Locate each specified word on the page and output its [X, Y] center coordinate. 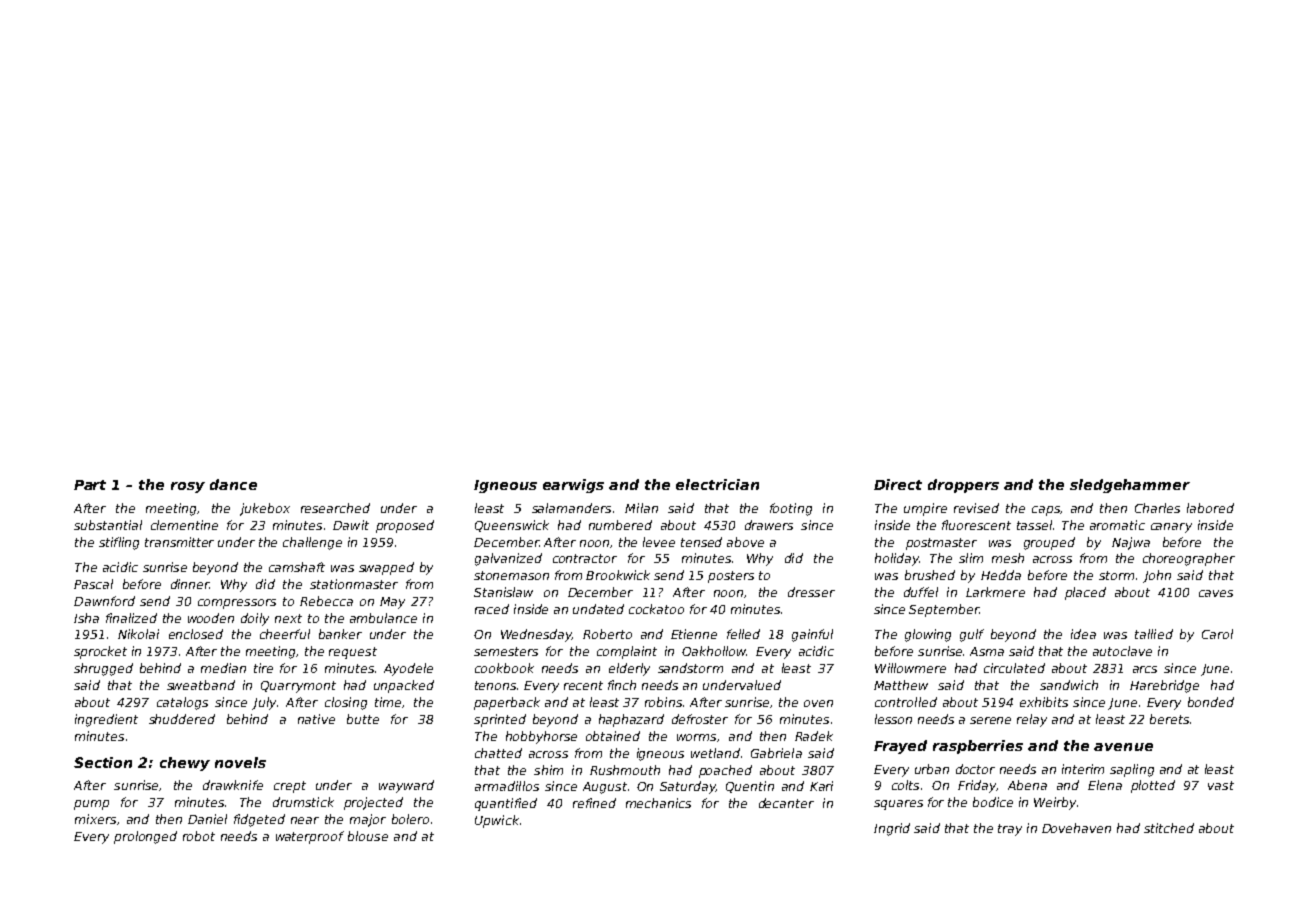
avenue [1123, 747]
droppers [963, 486]
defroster [700, 719]
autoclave [1122, 651]
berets [1169, 719]
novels [240, 762]
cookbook [504, 668]
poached [725, 771]
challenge [312, 543]
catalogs [182, 703]
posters [731, 577]
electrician [717, 484]
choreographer [1189, 559]
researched [335, 508]
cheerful [285, 634]
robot [199, 836]
